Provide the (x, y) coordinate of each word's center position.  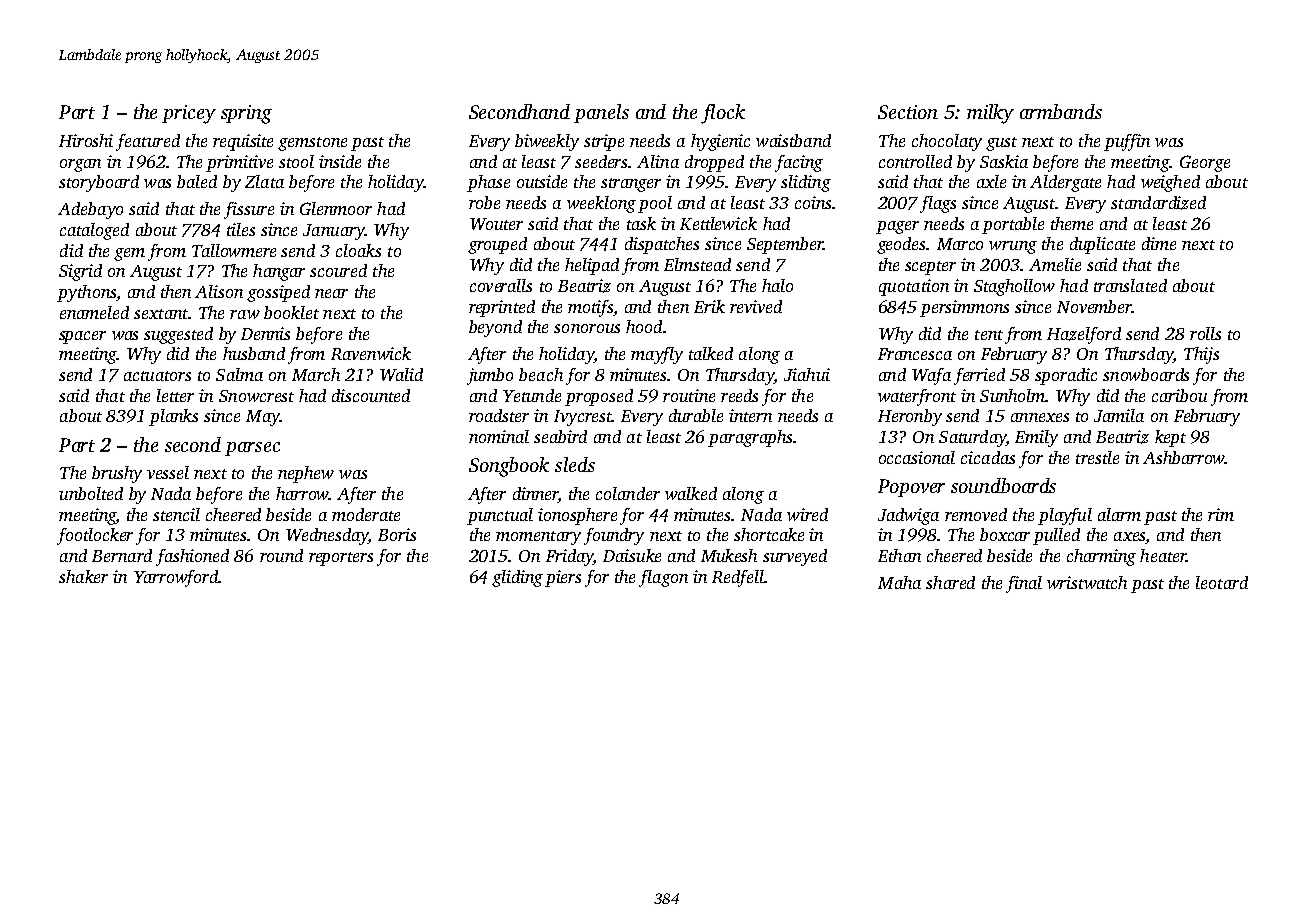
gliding (517, 578)
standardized (1158, 203)
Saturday (972, 438)
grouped (497, 245)
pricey (189, 114)
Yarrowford (176, 578)
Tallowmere (234, 250)
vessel (168, 472)
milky (990, 114)
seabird (560, 436)
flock (723, 114)
